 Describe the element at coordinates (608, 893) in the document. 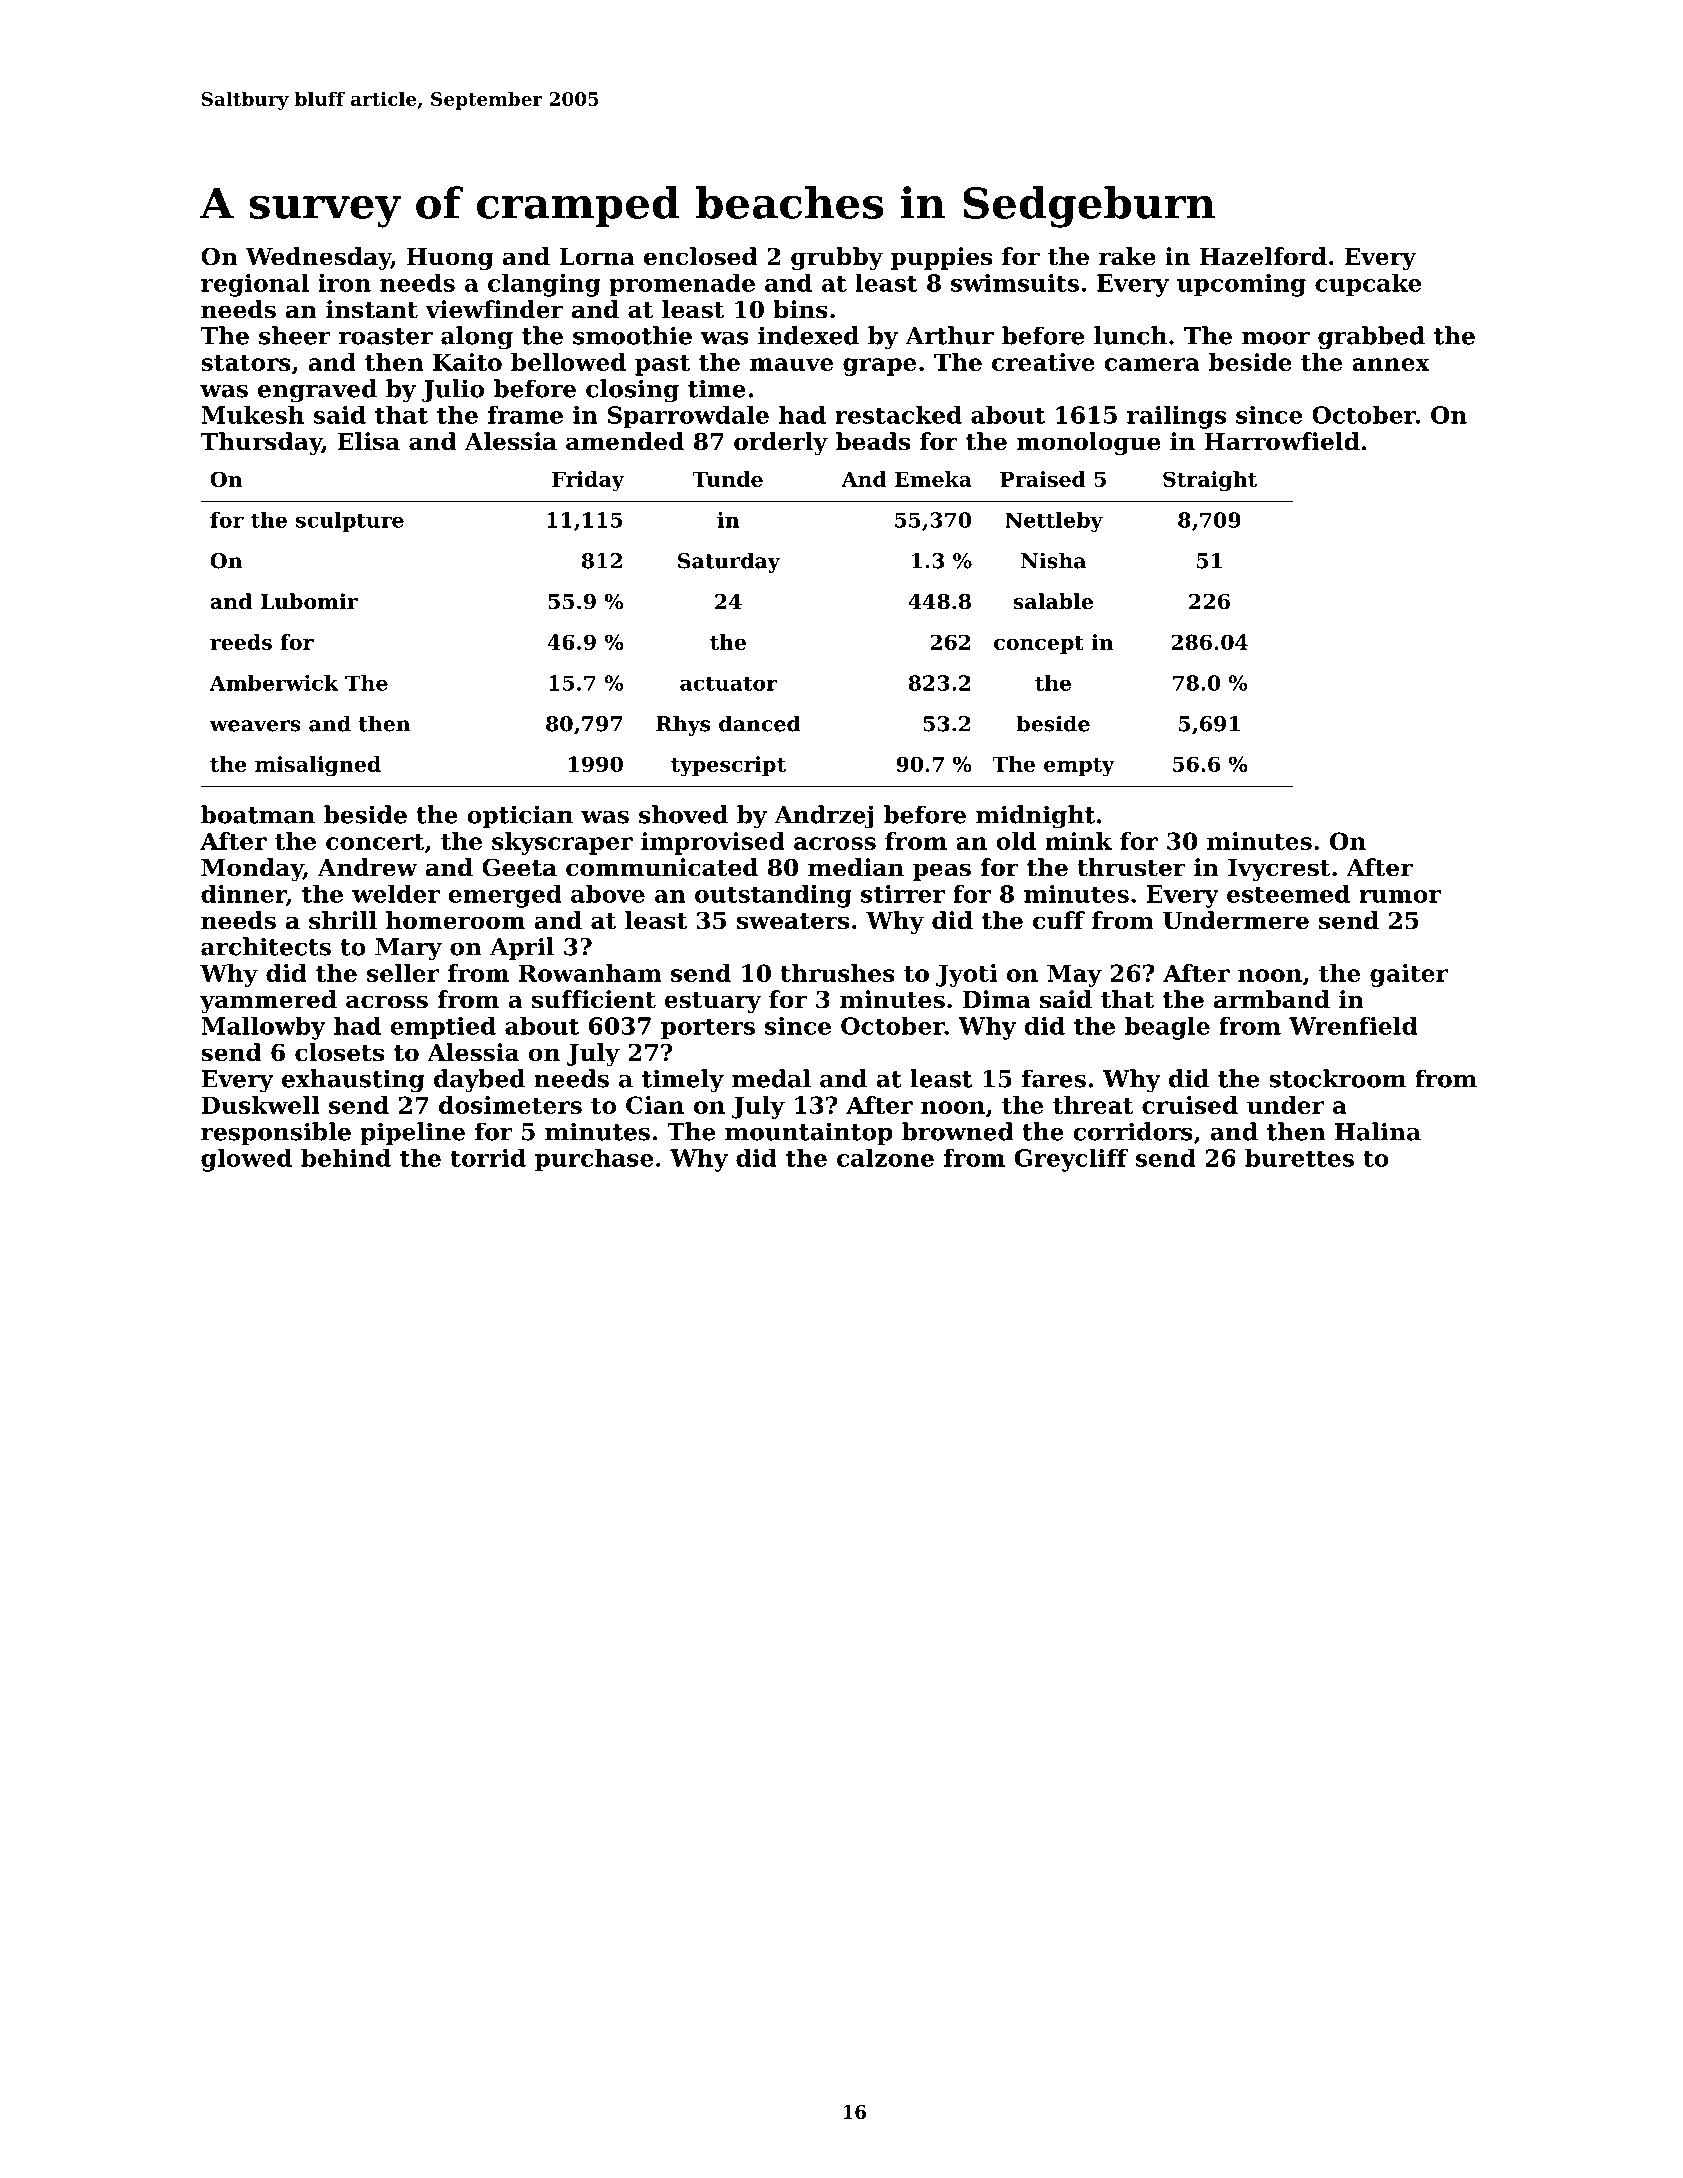

I see `above` at that location.
